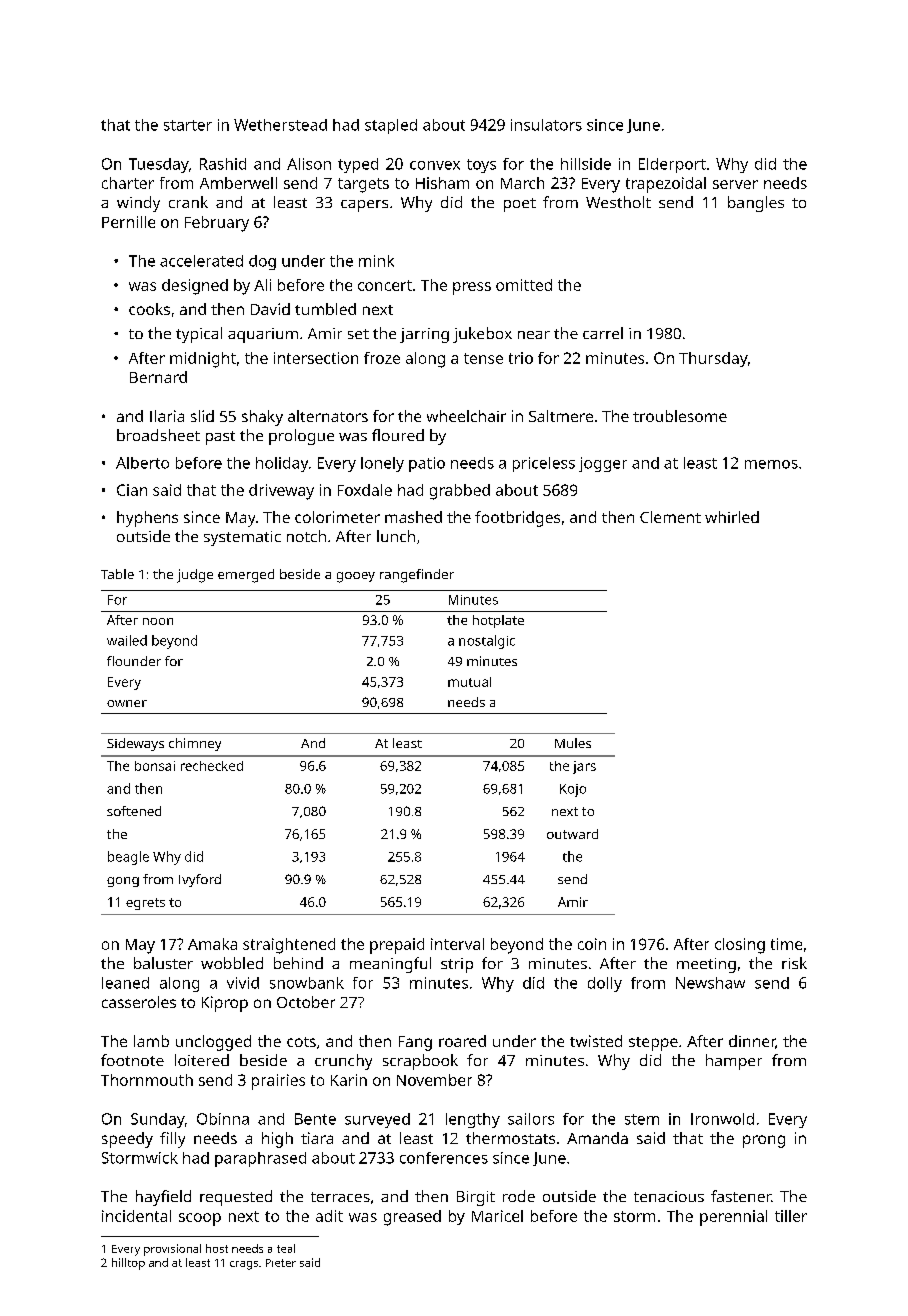  What do you see at coordinates (199, 335) in the document?
I see `typical` at bounding box center [199, 335].
